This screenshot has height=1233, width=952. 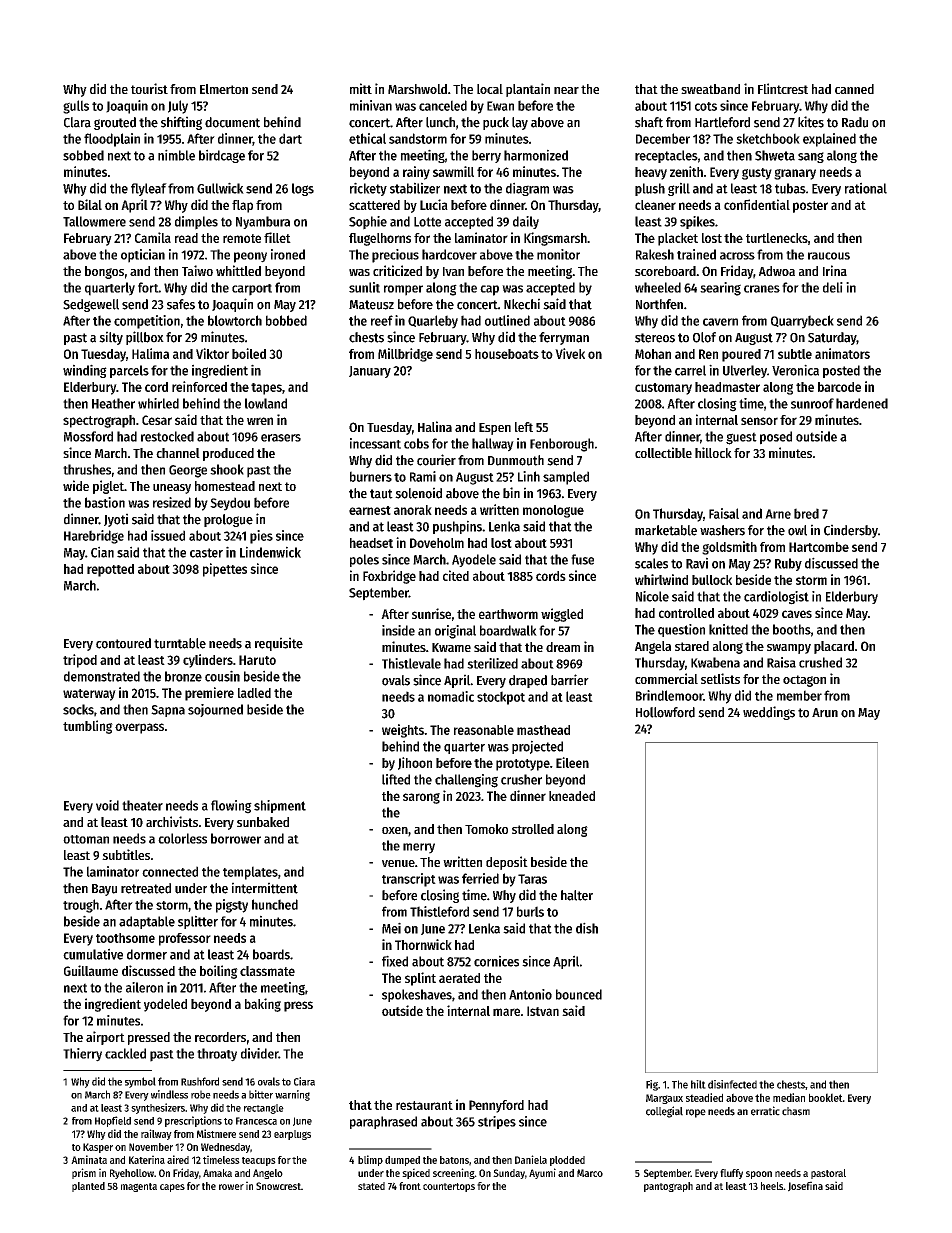 I want to click on airport, so click(x=105, y=1038).
